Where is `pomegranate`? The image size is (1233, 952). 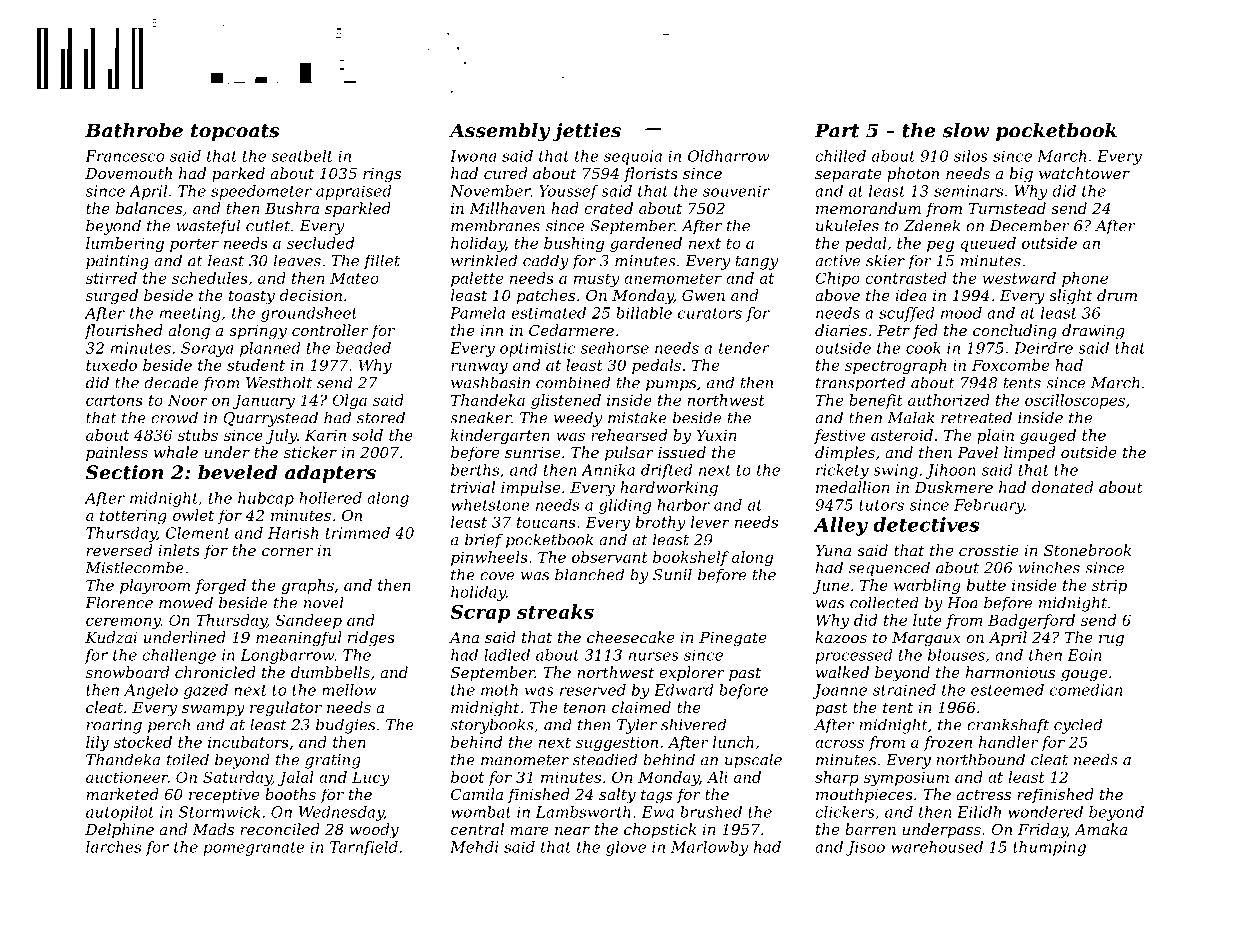
pomegranate is located at coordinates (254, 849).
